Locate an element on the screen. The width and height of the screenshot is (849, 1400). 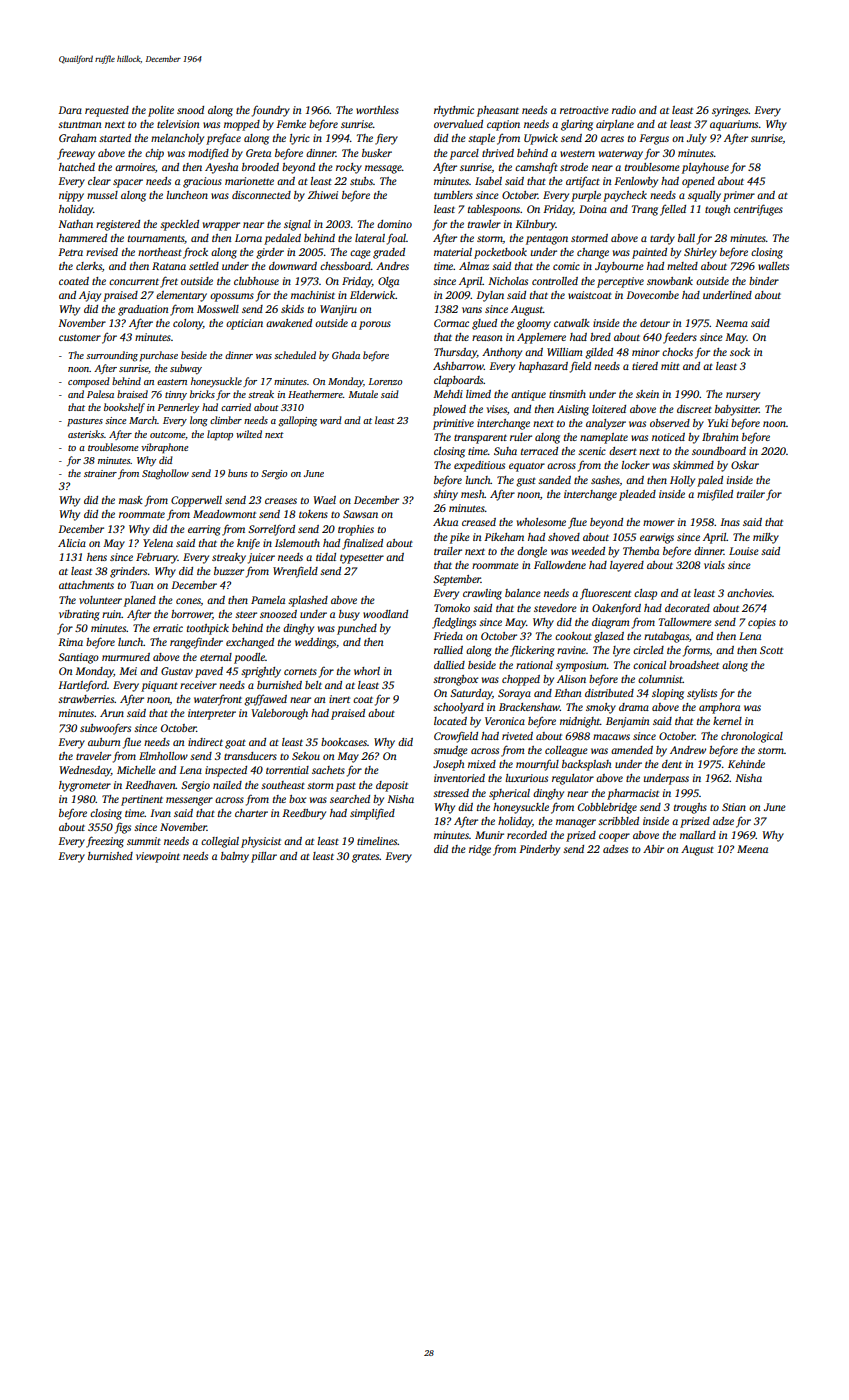
Alicia is located at coordinates (72, 543).
